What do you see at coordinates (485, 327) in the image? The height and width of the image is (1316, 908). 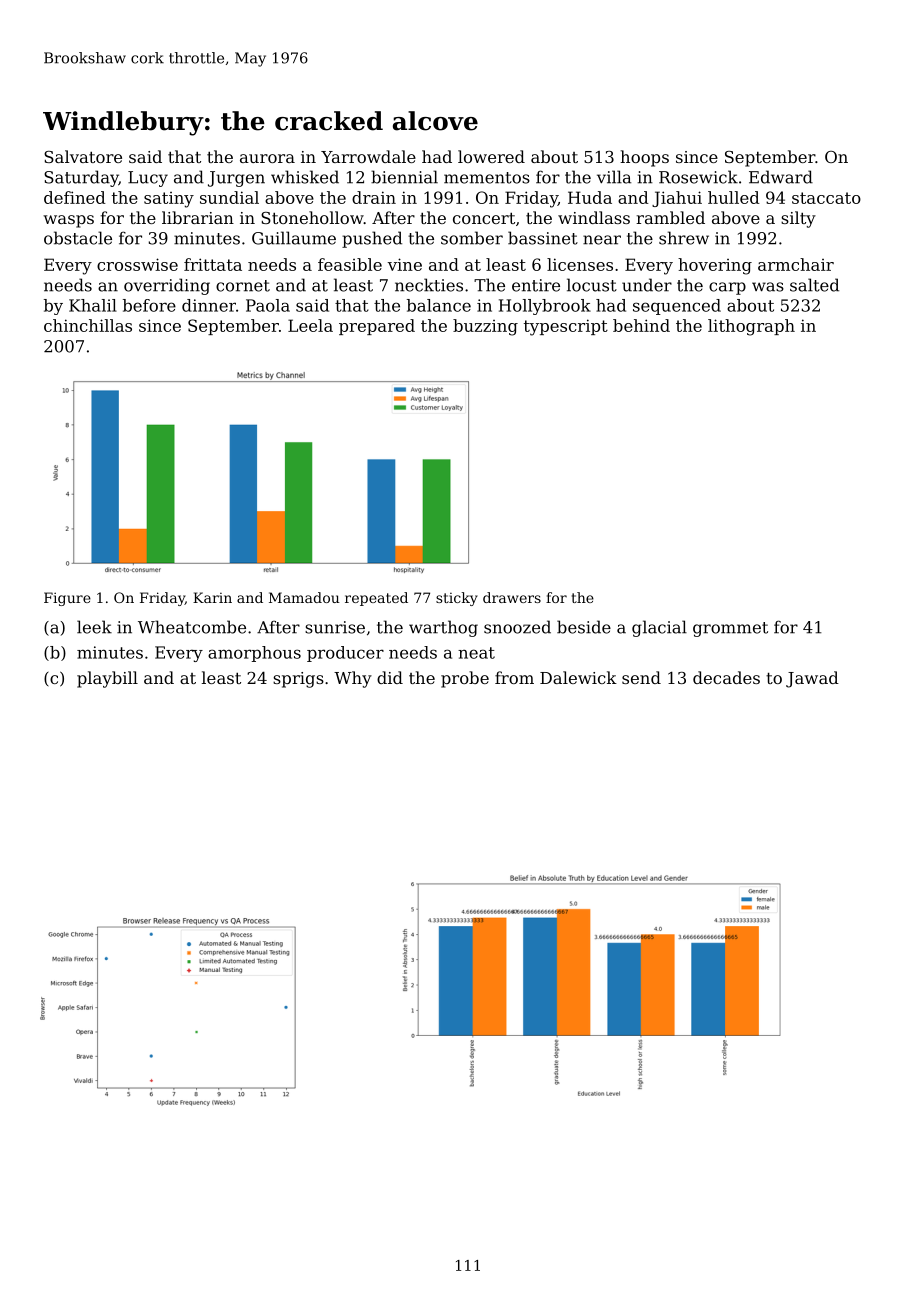 I see `buzzing` at bounding box center [485, 327].
